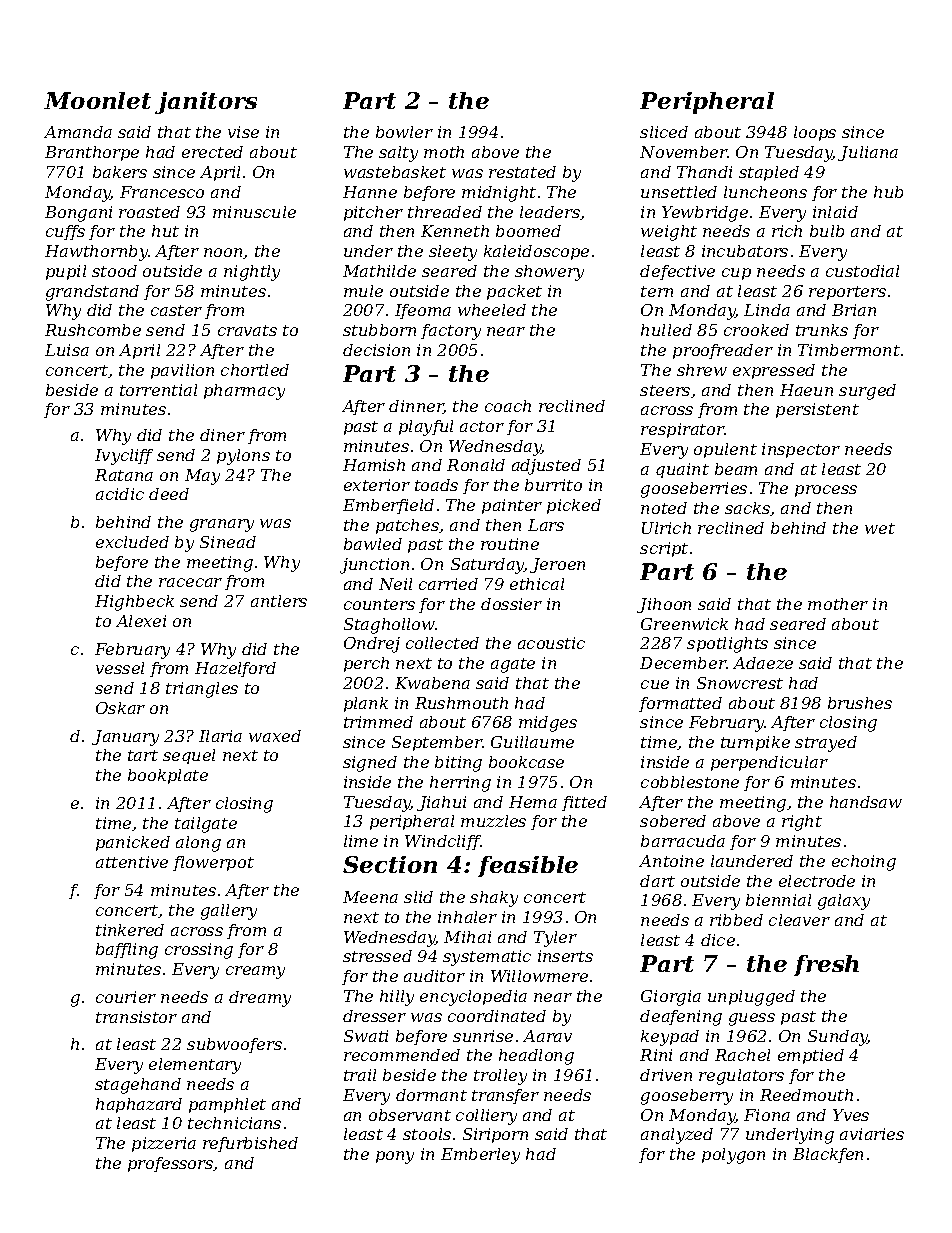 Image resolution: width=952 pixels, height=1233 pixels. What do you see at coordinates (815, 133) in the screenshot?
I see `loops` at bounding box center [815, 133].
